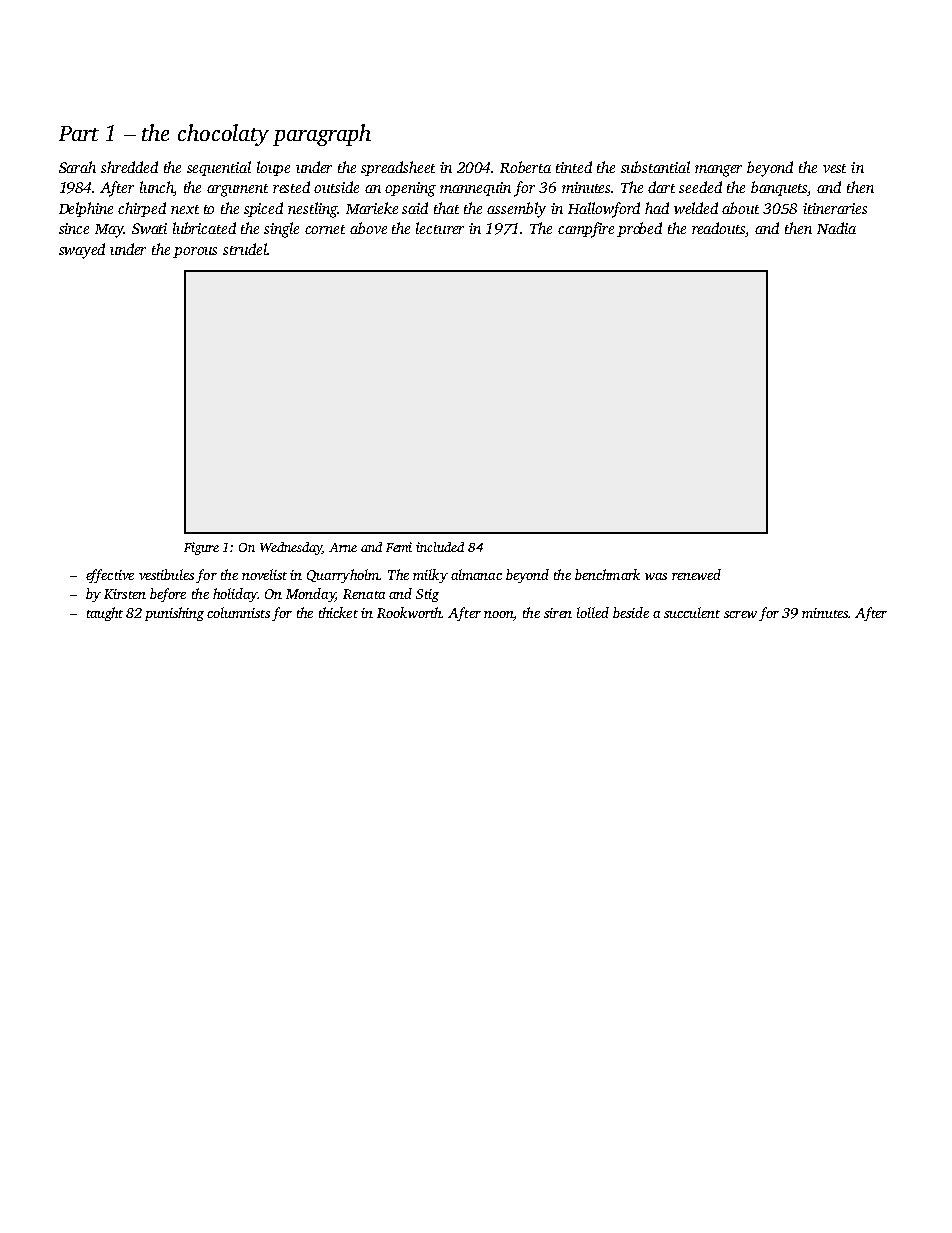 Image resolution: width=952 pixels, height=1233 pixels. Describe the element at coordinates (201, 548) in the page. I see `Figure` at that location.
